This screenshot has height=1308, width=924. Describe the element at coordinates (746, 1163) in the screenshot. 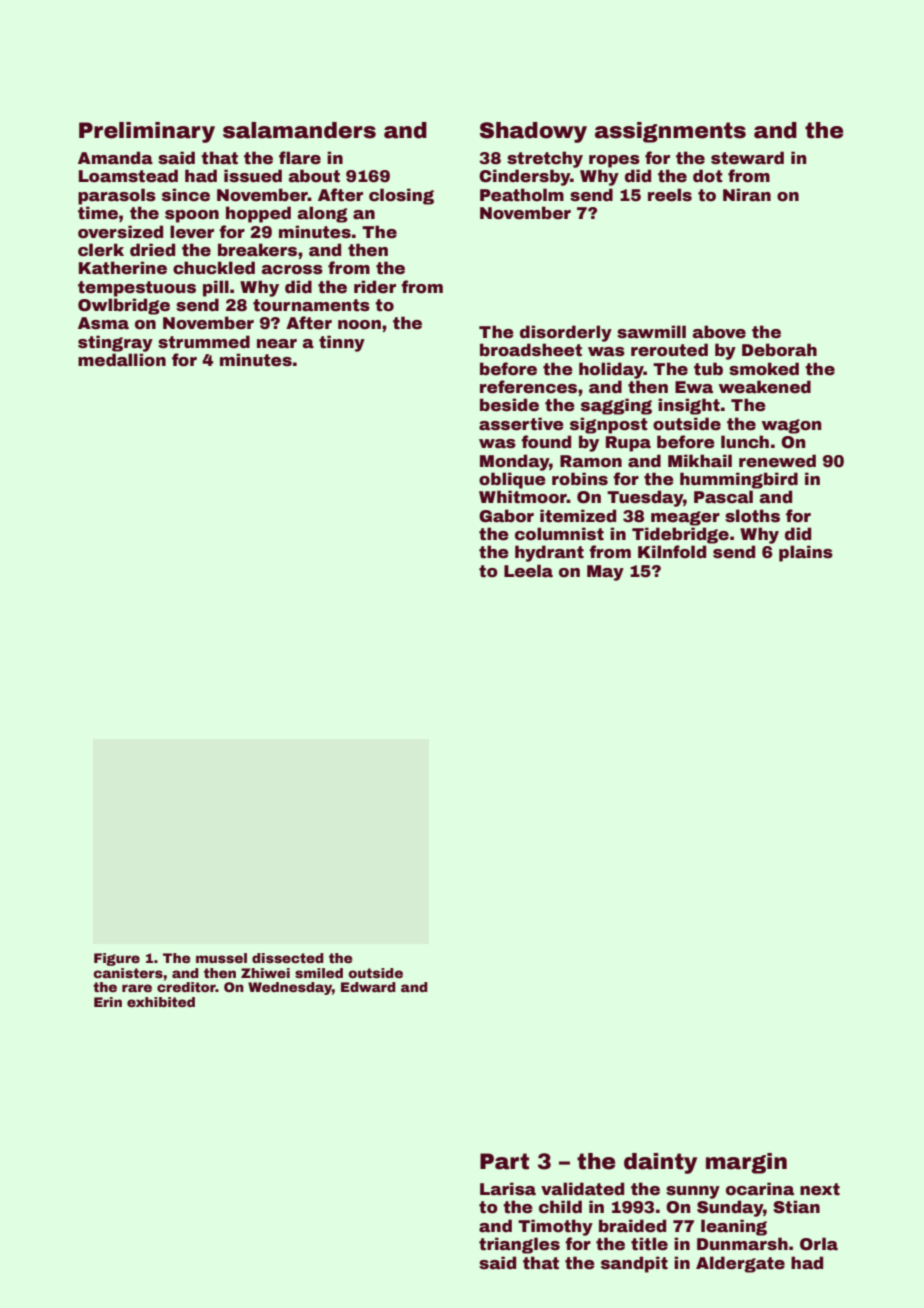

I see `margin` at that location.
